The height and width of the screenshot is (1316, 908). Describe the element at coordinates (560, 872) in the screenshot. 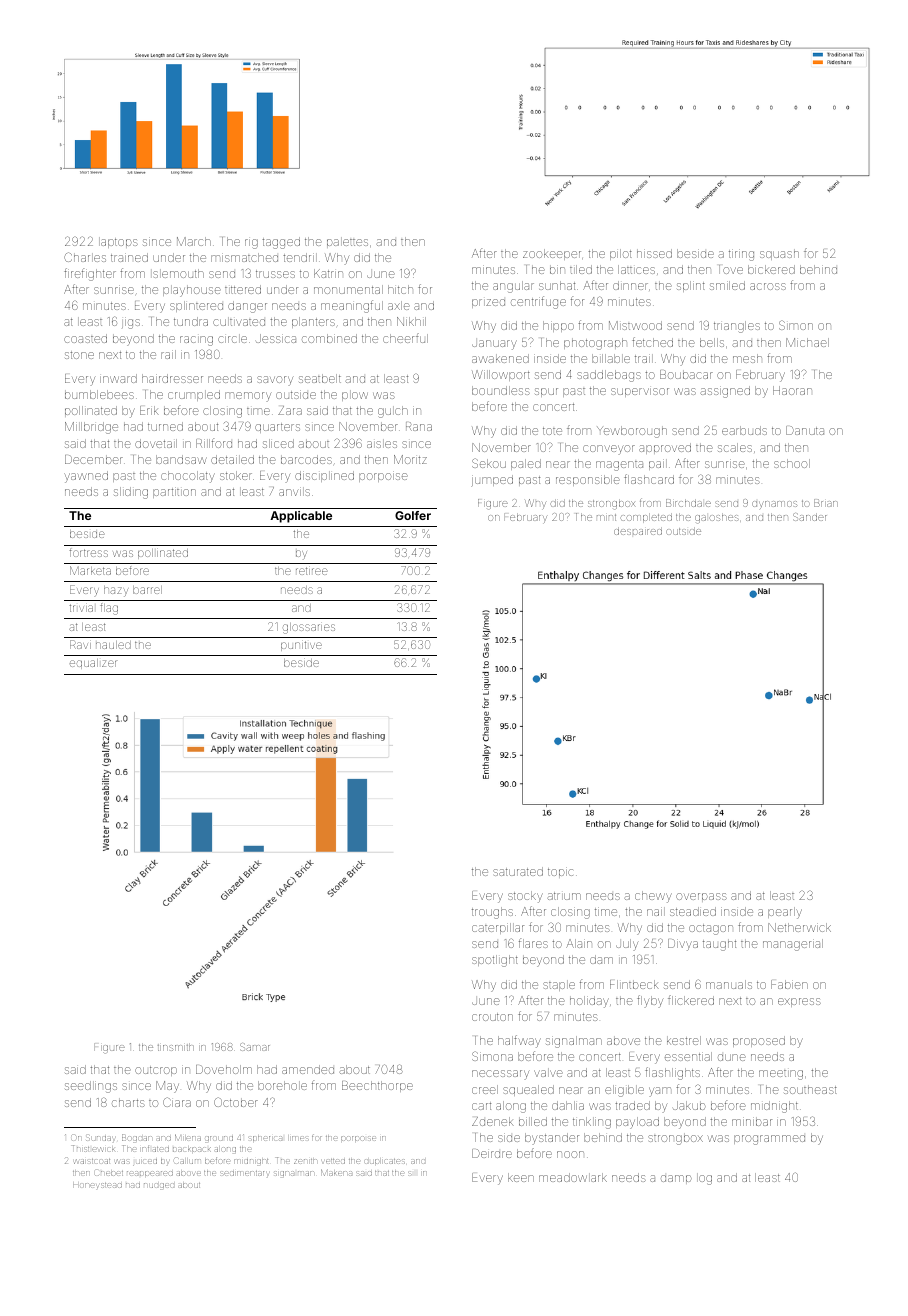

I see `topic` at that location.
